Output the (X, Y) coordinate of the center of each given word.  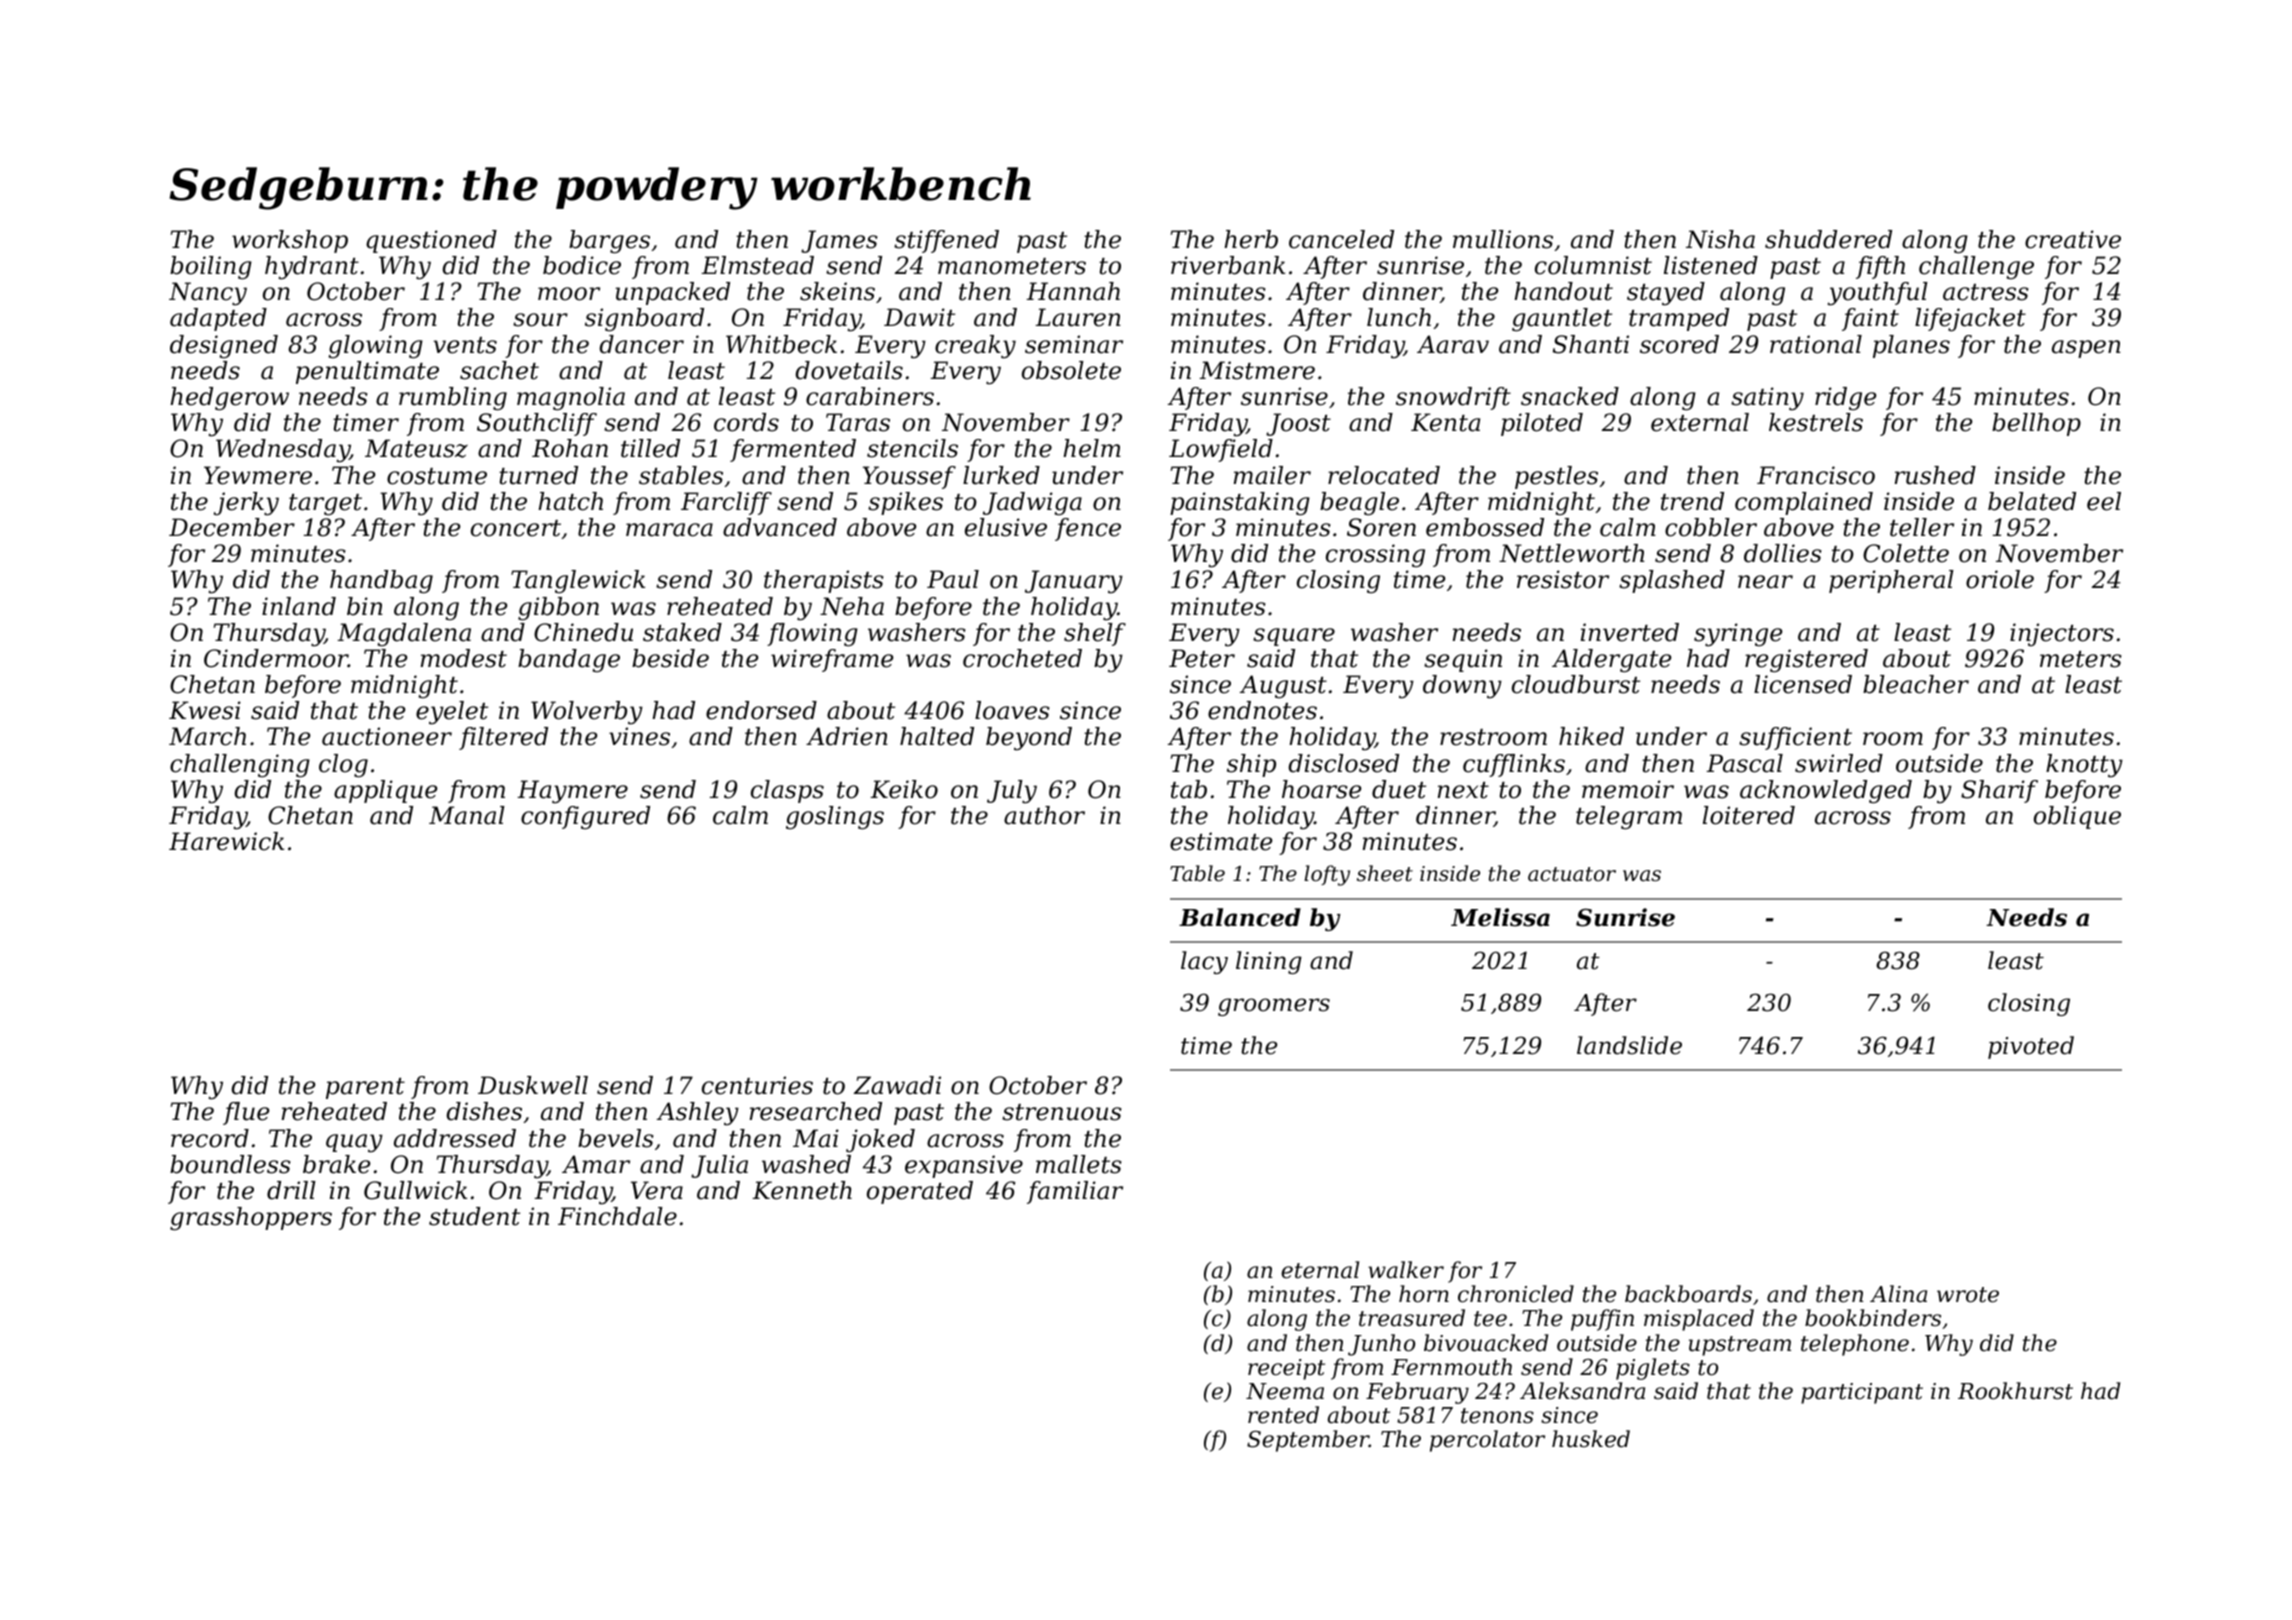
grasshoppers (251, 1219)
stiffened (946, 241)
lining (1269, 962)
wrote (1968, 1295)
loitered (1749, 815)
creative (2073, 239)
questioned (431, 241)
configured (585, 818)
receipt (1286, 1369)
